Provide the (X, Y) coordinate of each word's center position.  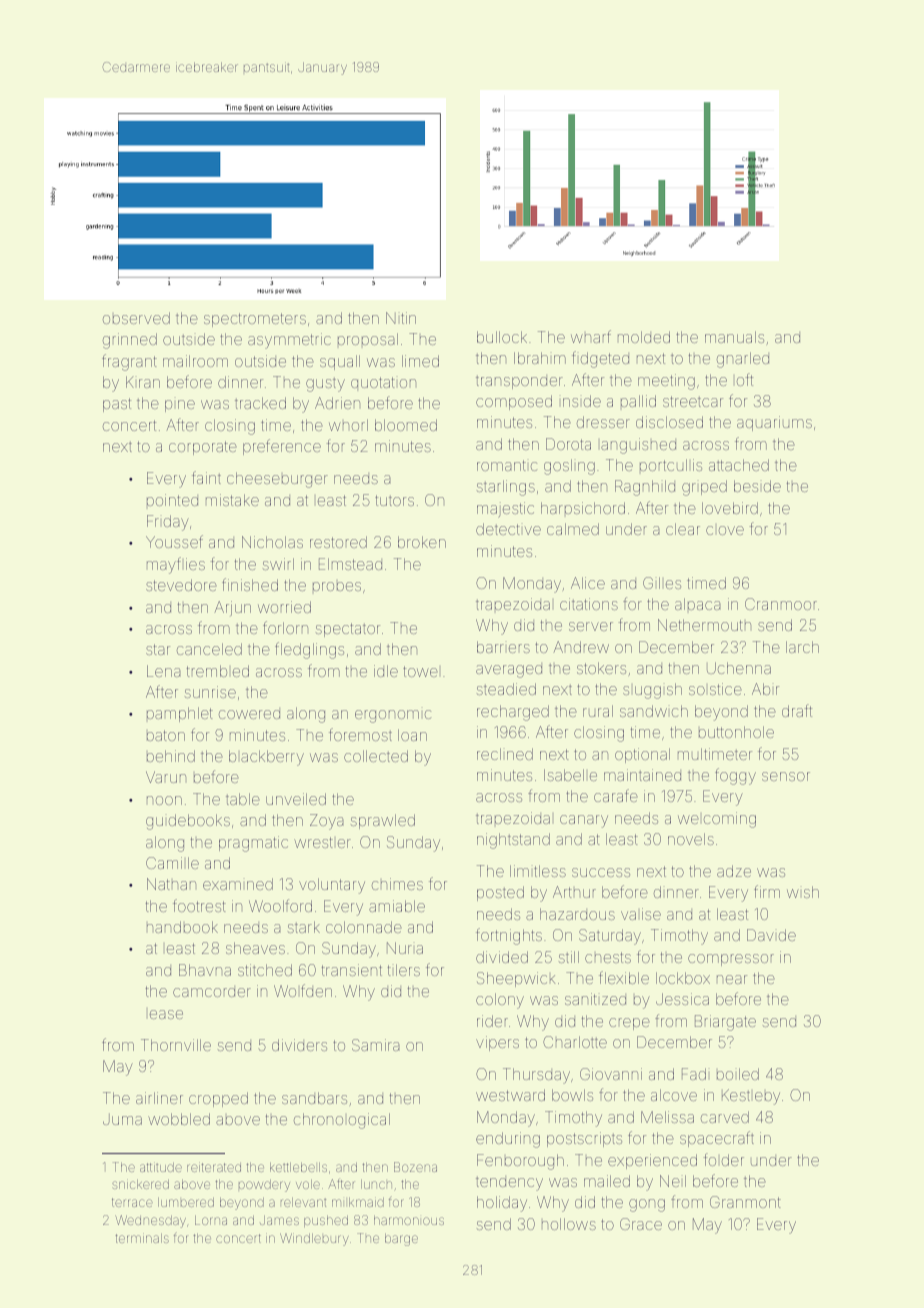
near (732, 979)
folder (723, 1159)
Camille (172, 863)
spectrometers (255, 320)
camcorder (212, 992)
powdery (264, 1185)
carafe (616, 795)
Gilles (662, 583)
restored (338, 542)
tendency (509, 1183)
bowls (572, 1095)
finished (250, 584)
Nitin (401, 318)
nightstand (513, 841)
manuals (734, 337)
